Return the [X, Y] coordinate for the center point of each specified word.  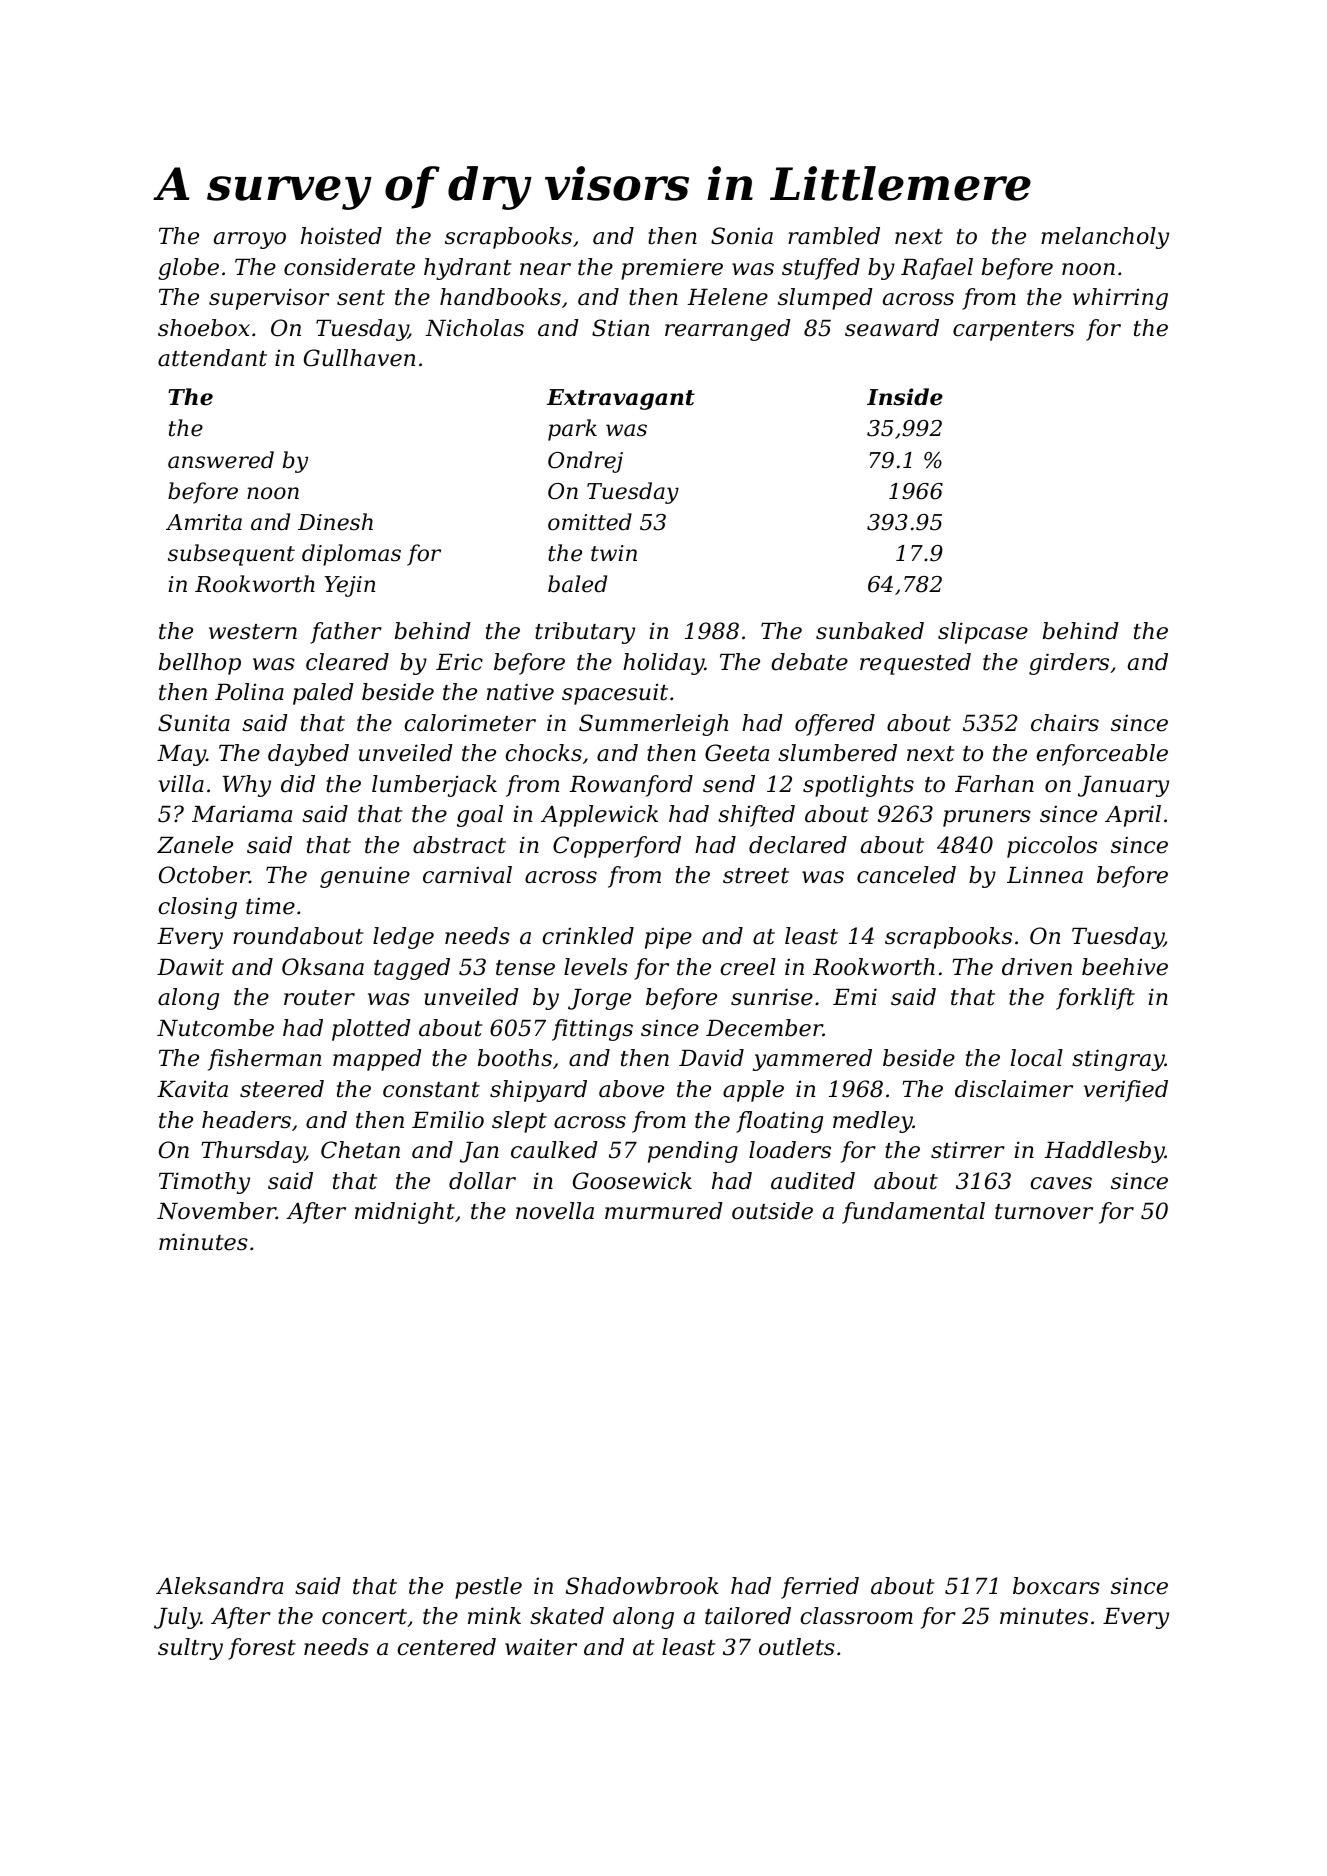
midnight [405, 1213]
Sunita [194, 723]
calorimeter [470, 723]
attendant [212, 358]
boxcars [1056, 1586]
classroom [856, 1616]
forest [262, 1649]
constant [431, 1090]
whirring [1120, 299]
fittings [592, 1030]
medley [873, 1122]
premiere [672, 269]
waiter [541, 1647]
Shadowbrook [642, 1586]
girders [1069, 664]
